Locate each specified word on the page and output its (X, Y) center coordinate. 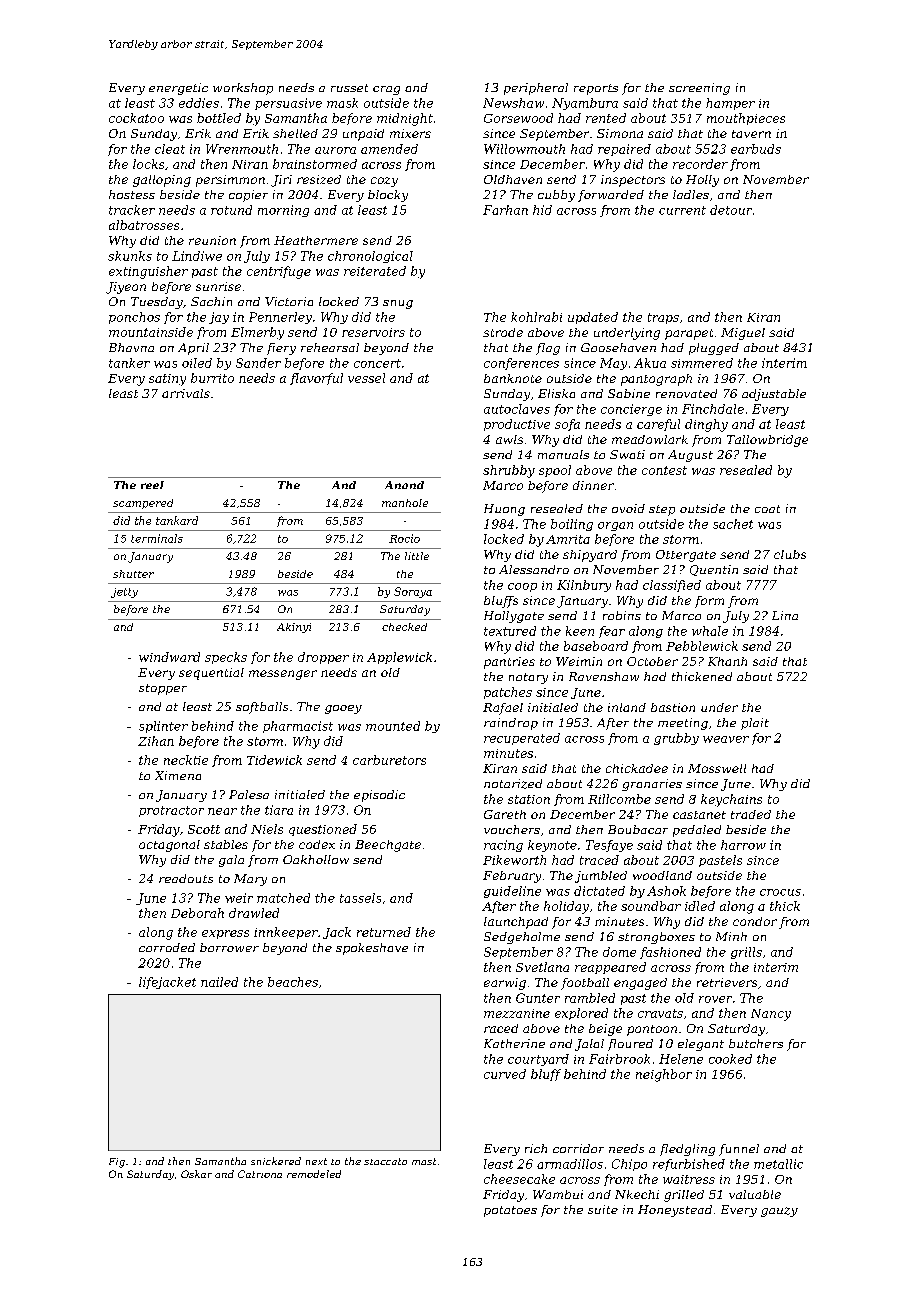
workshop (243, 89)
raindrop (511, 724)
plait (755, 724)
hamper (730, 104)
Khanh (727, 661)
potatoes (510, 1211)
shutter (133, 574)
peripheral (536, 89)
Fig (117, 1163)
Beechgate (388, 846)
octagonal (169, 846)
